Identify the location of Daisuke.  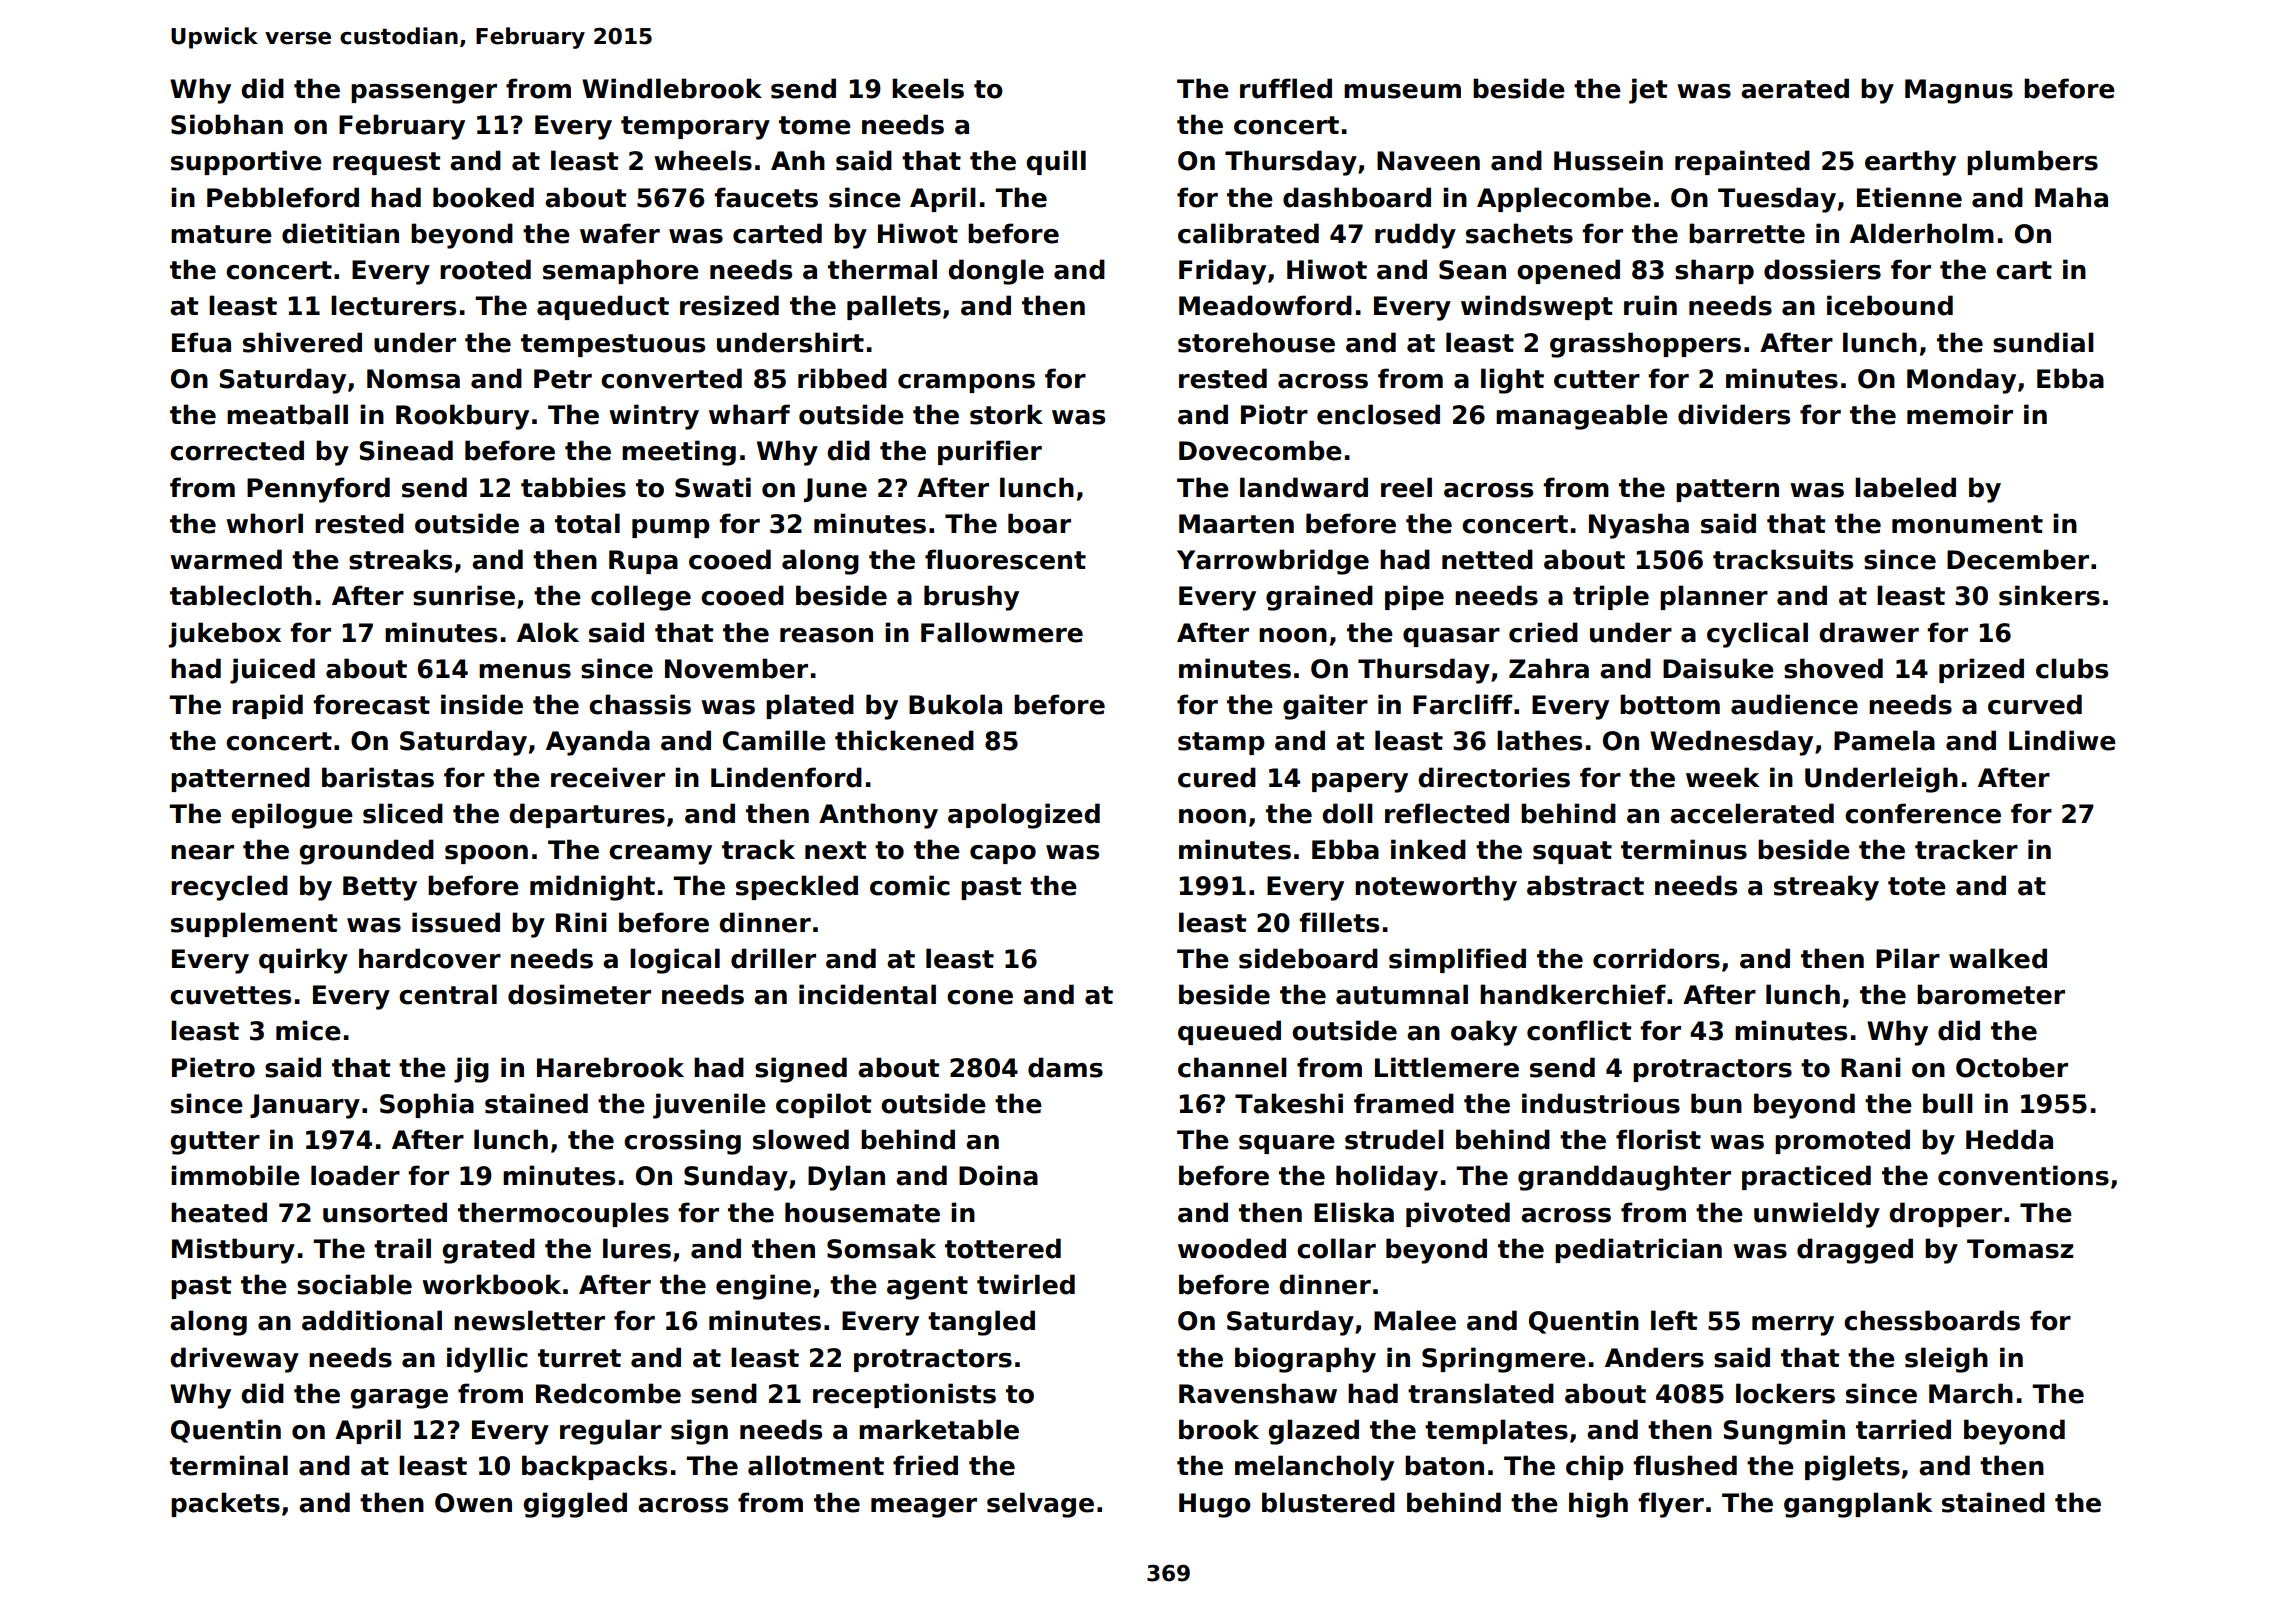
(1718, 668).
